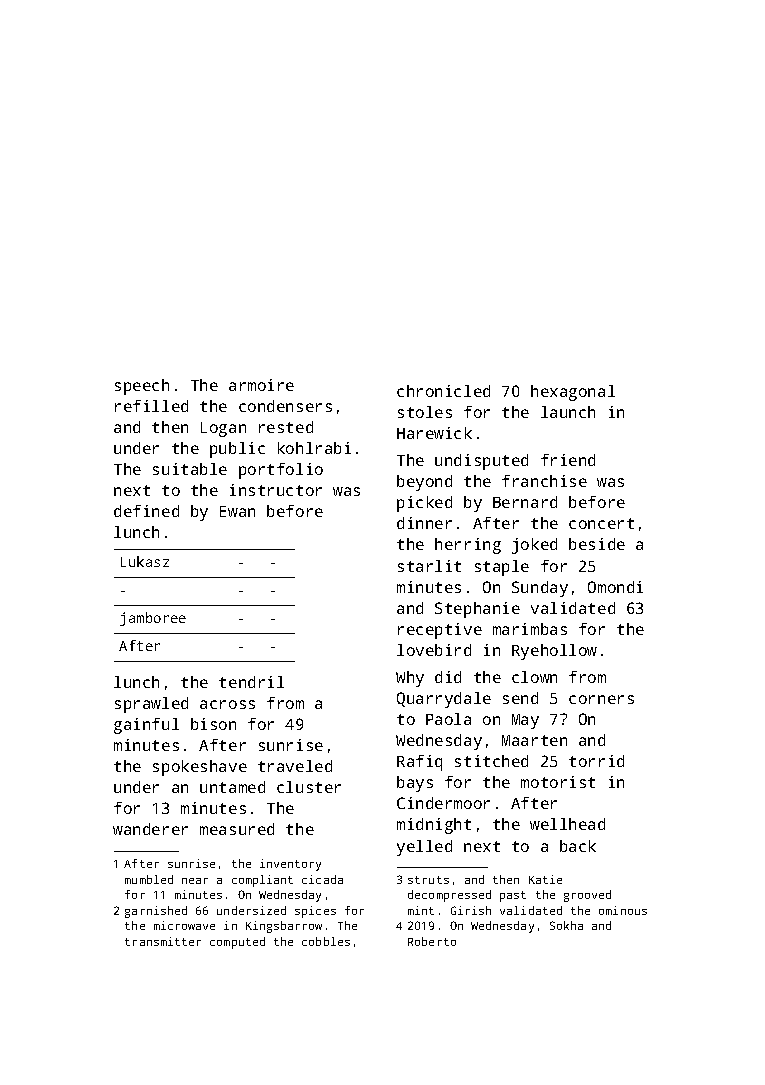  I want to click on tendril, so click(251, 682).
